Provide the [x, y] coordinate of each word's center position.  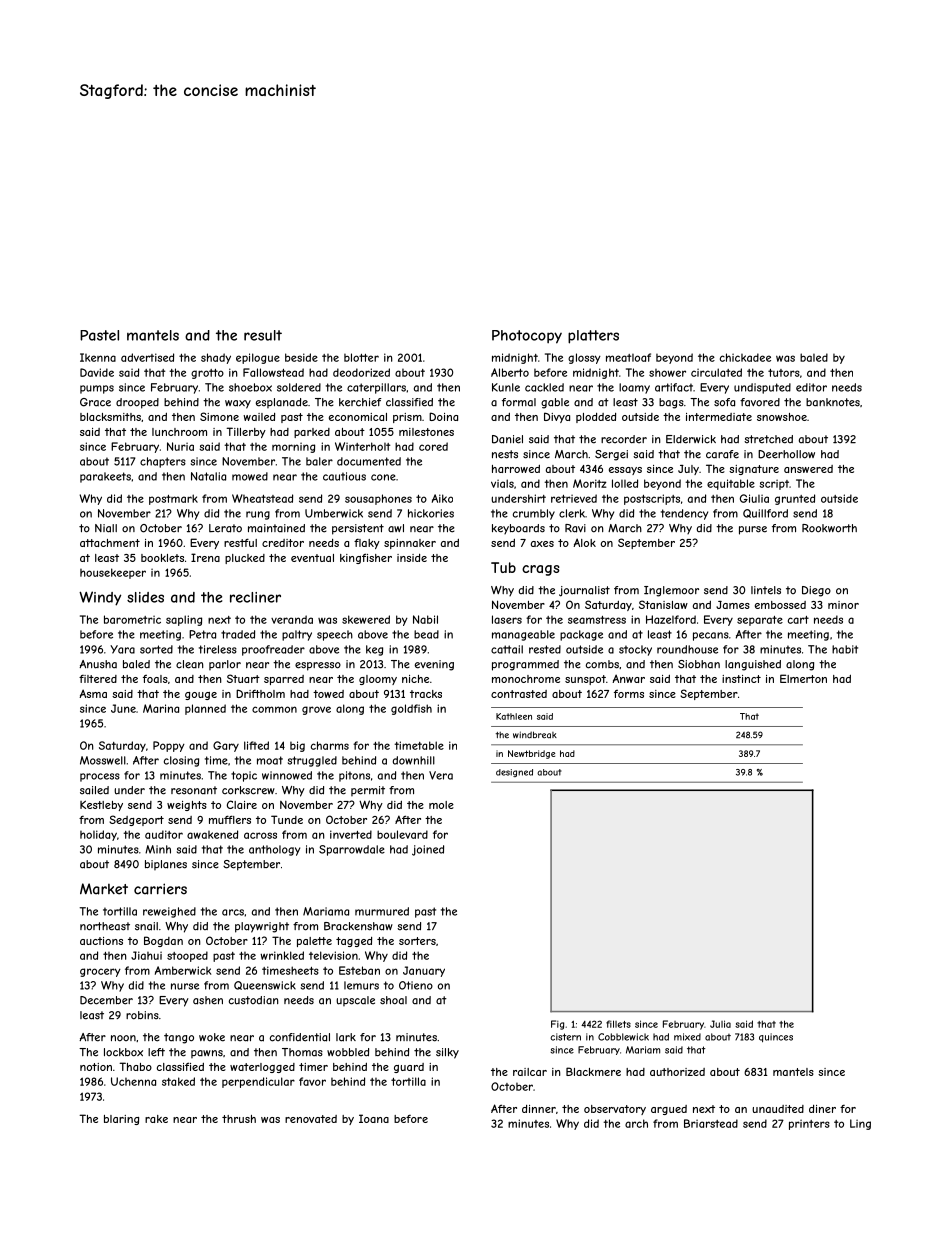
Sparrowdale [352, 850]
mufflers [230, 819]
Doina [443, 416]
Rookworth [829, 528]
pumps [97, 389]
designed [514, 773]
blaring [121, 1120]
